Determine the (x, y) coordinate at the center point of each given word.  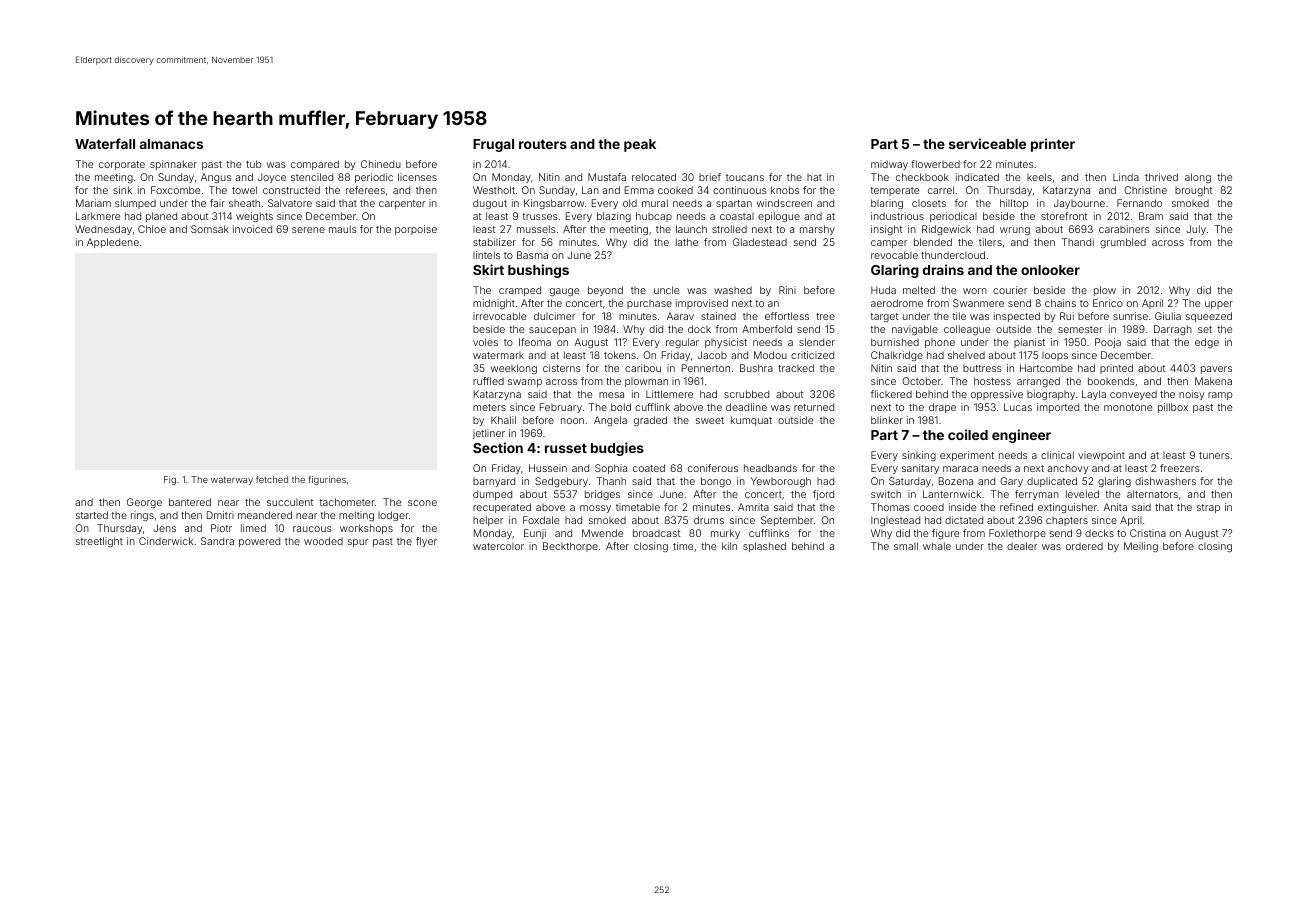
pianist (1029, 343)
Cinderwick (166, 541)
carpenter (402, 204)
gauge (564, 292)
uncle (666, 290)
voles (485, 342)
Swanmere (978, 303)
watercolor (498, 546)
